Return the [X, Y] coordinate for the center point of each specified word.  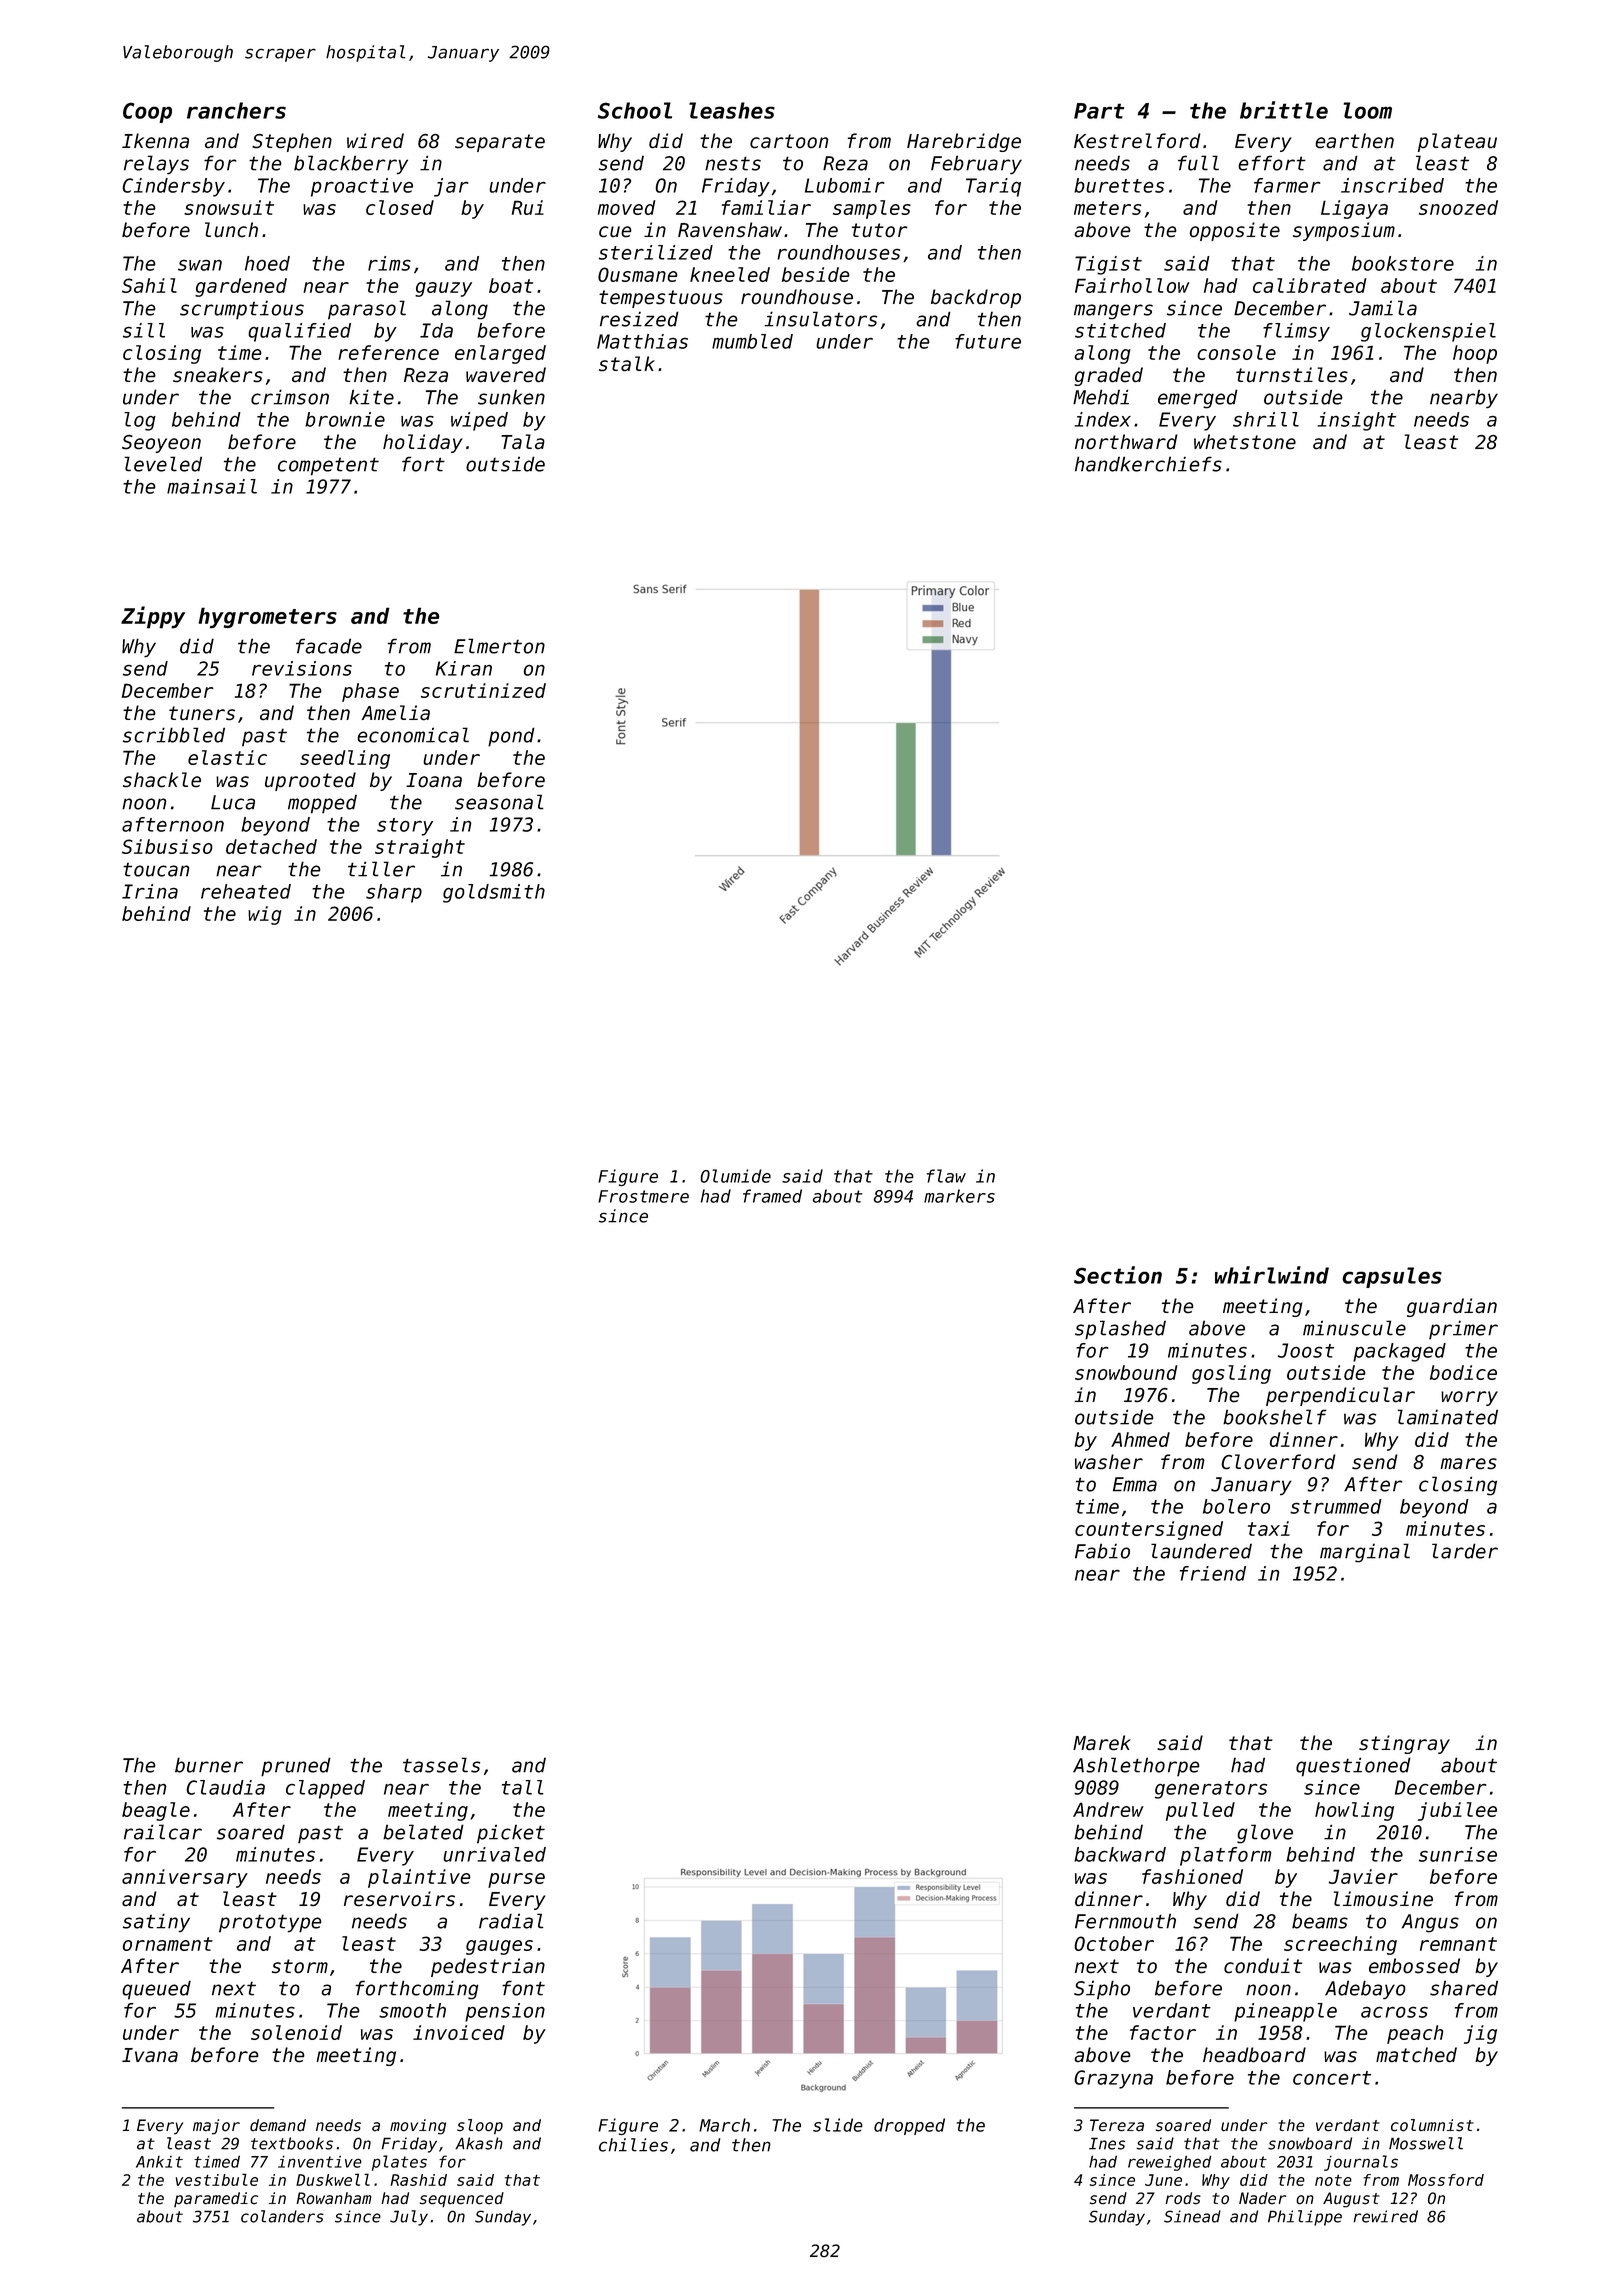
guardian [1452, 1307]
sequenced [462, 2200]
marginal [1365, 1553]
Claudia [225, 1787]
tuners [202, 713]
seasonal [499, 802]
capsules [1392, 1277]
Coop [147, 112]
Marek [1102, 1742]
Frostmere [643, 1196]
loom [1368, 110]
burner [209, 1765]
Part [1099, 111]
